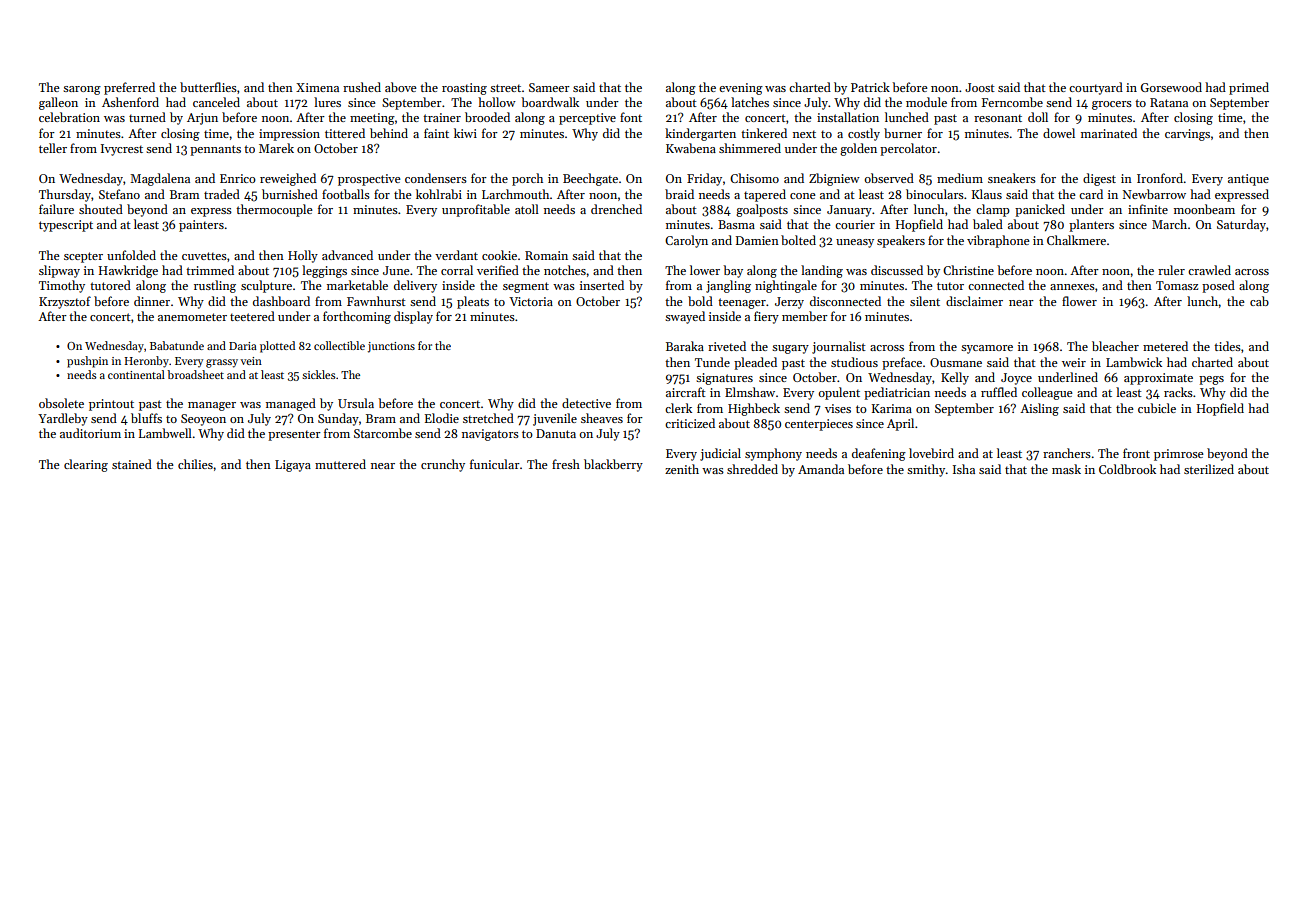  What do you see at coordinates (741, 89) in the page?
I see `evening` at bounding box center [741, 89].
